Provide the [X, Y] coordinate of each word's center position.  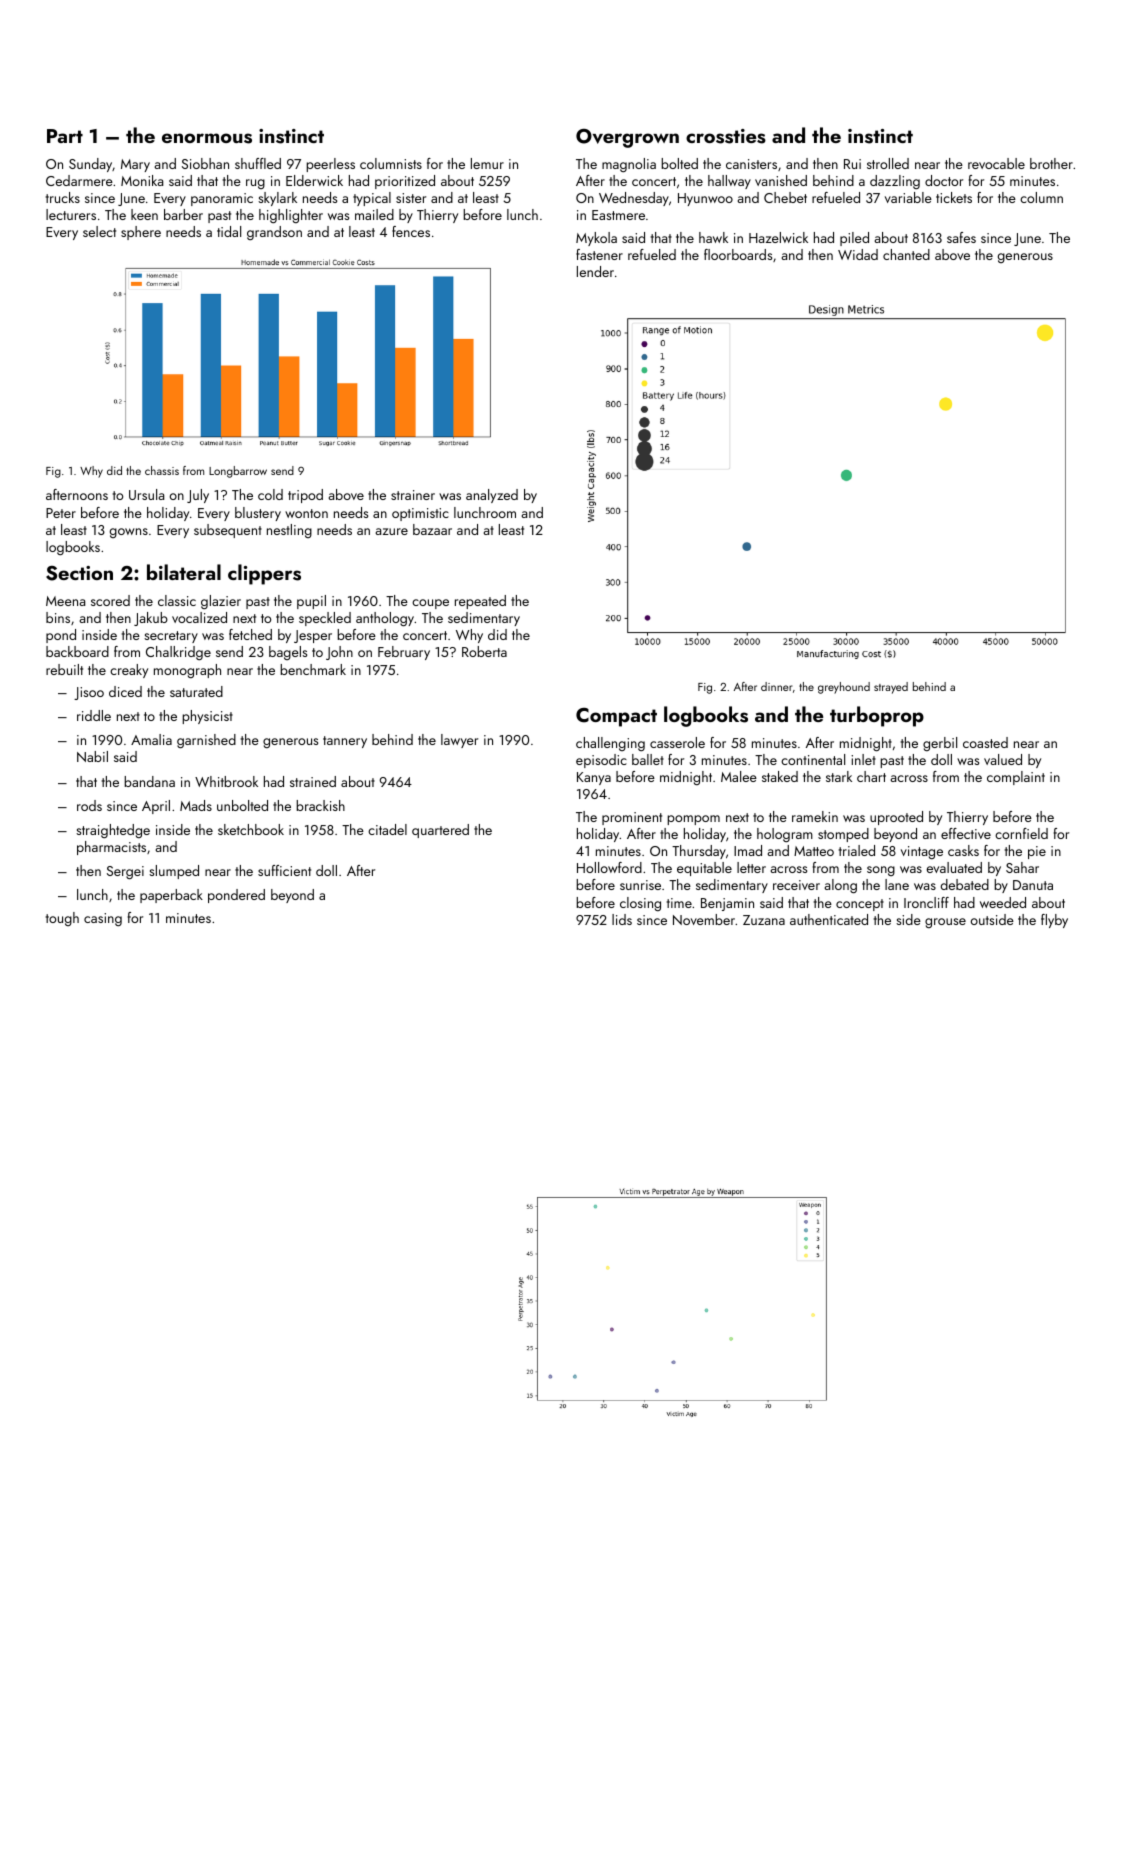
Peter [61, 513]
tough [62, 919]
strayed [891, 688]
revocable [996, 163]
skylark [277, 199]
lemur [487, 163]
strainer [413, 495]
